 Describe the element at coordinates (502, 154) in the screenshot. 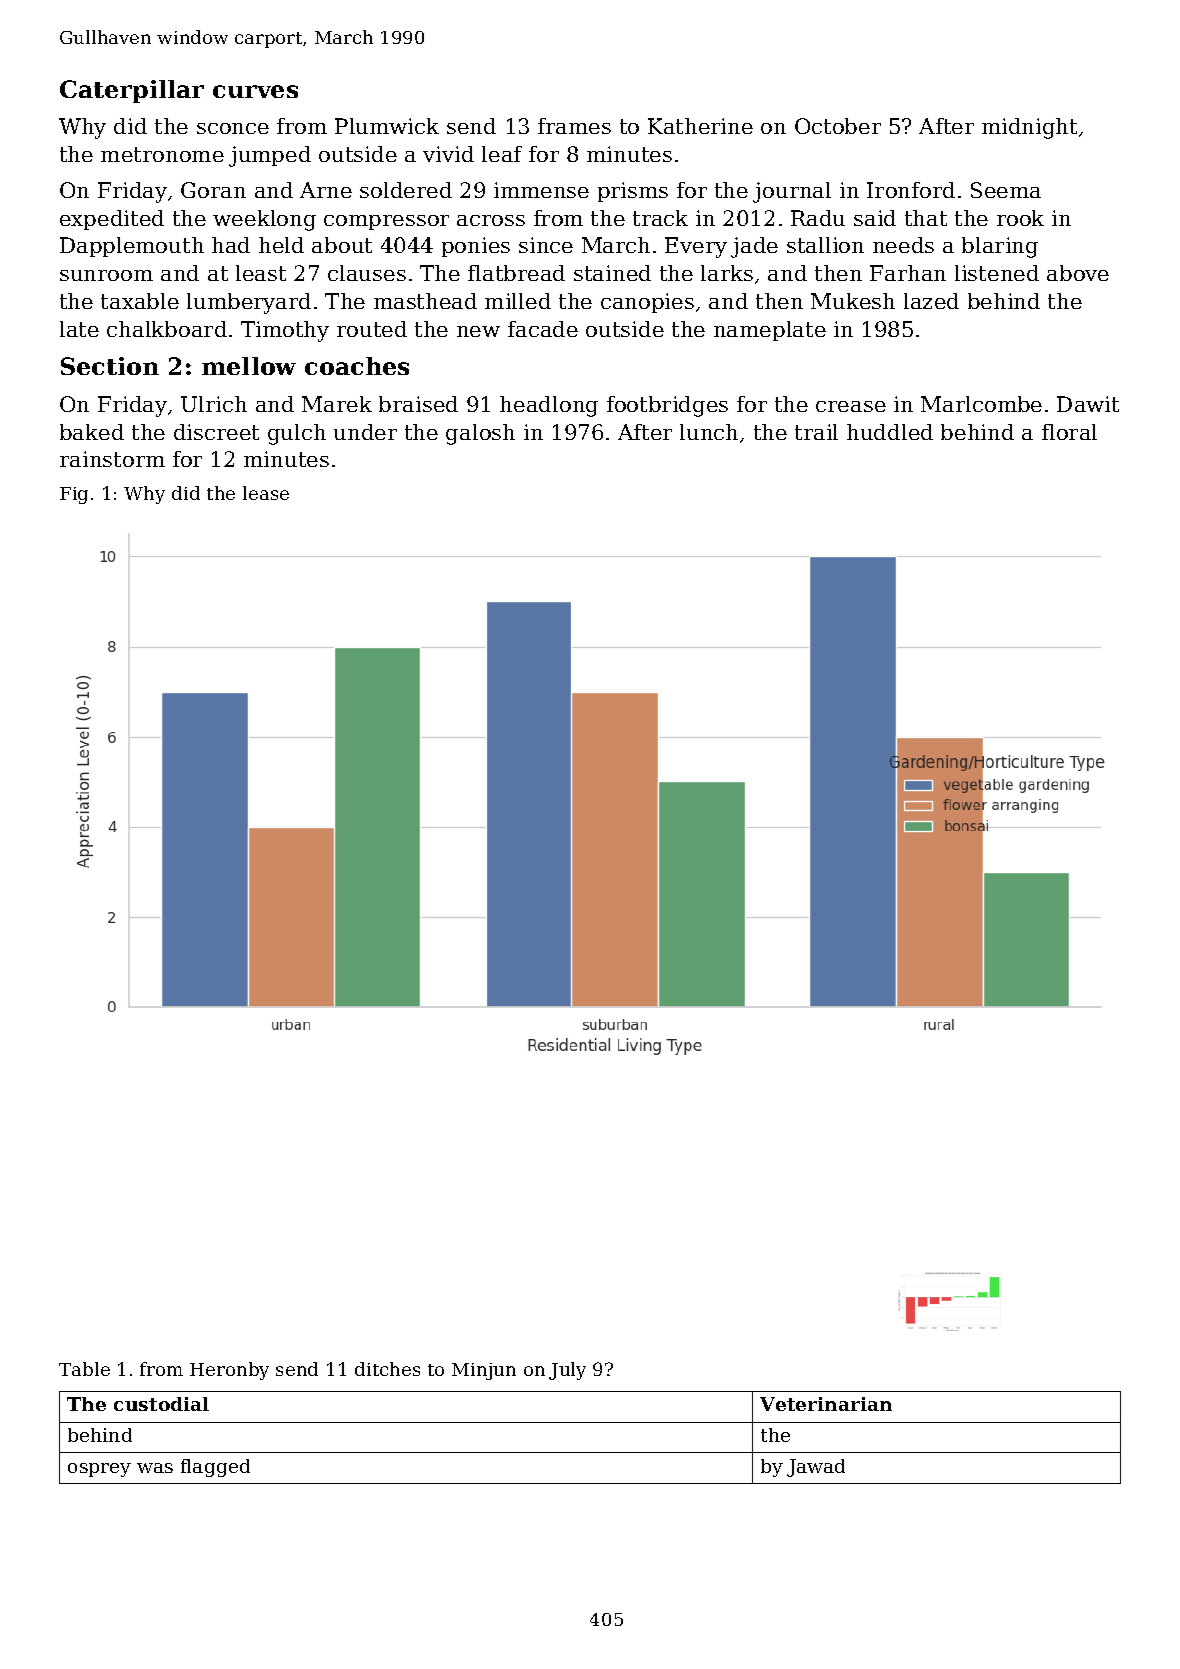

I see `leaf` at that location.
